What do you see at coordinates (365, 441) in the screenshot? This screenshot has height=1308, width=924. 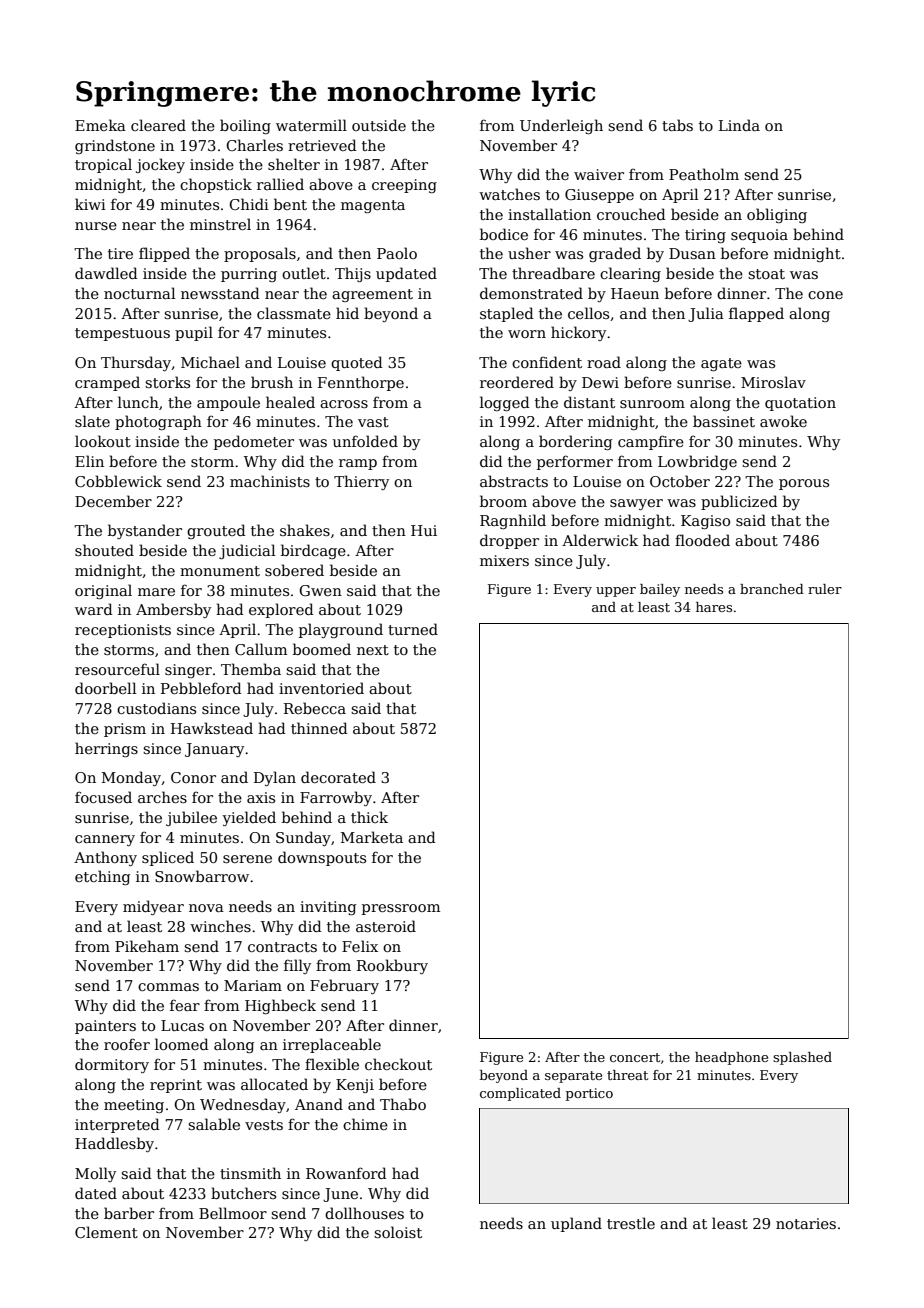 I see `unfolded` at bounding box center [365, 441].
